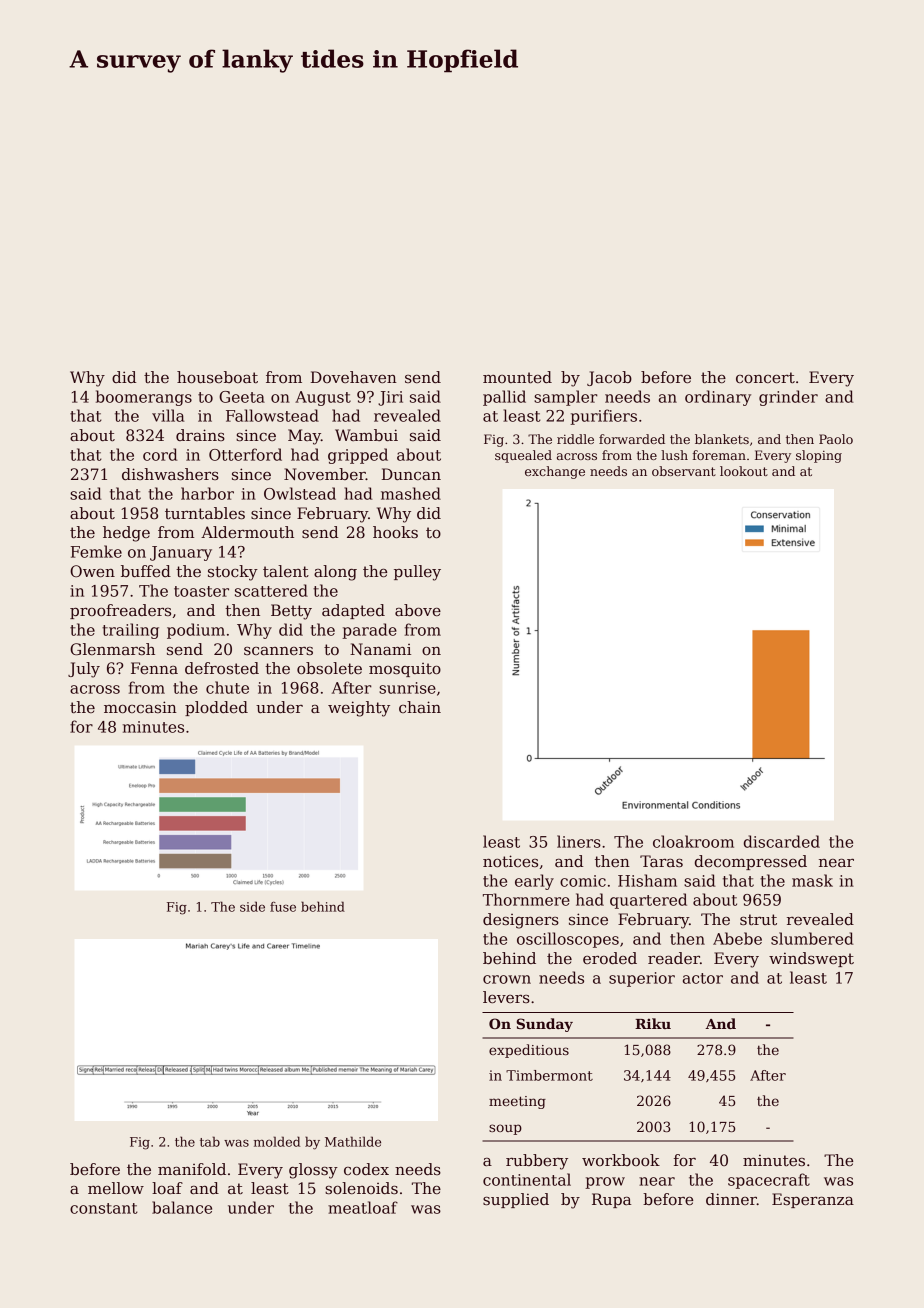 The image size is (924, 1308). Describe the element at coordinates (247, 532) in the document. I see `Aldermouth` at that location.
